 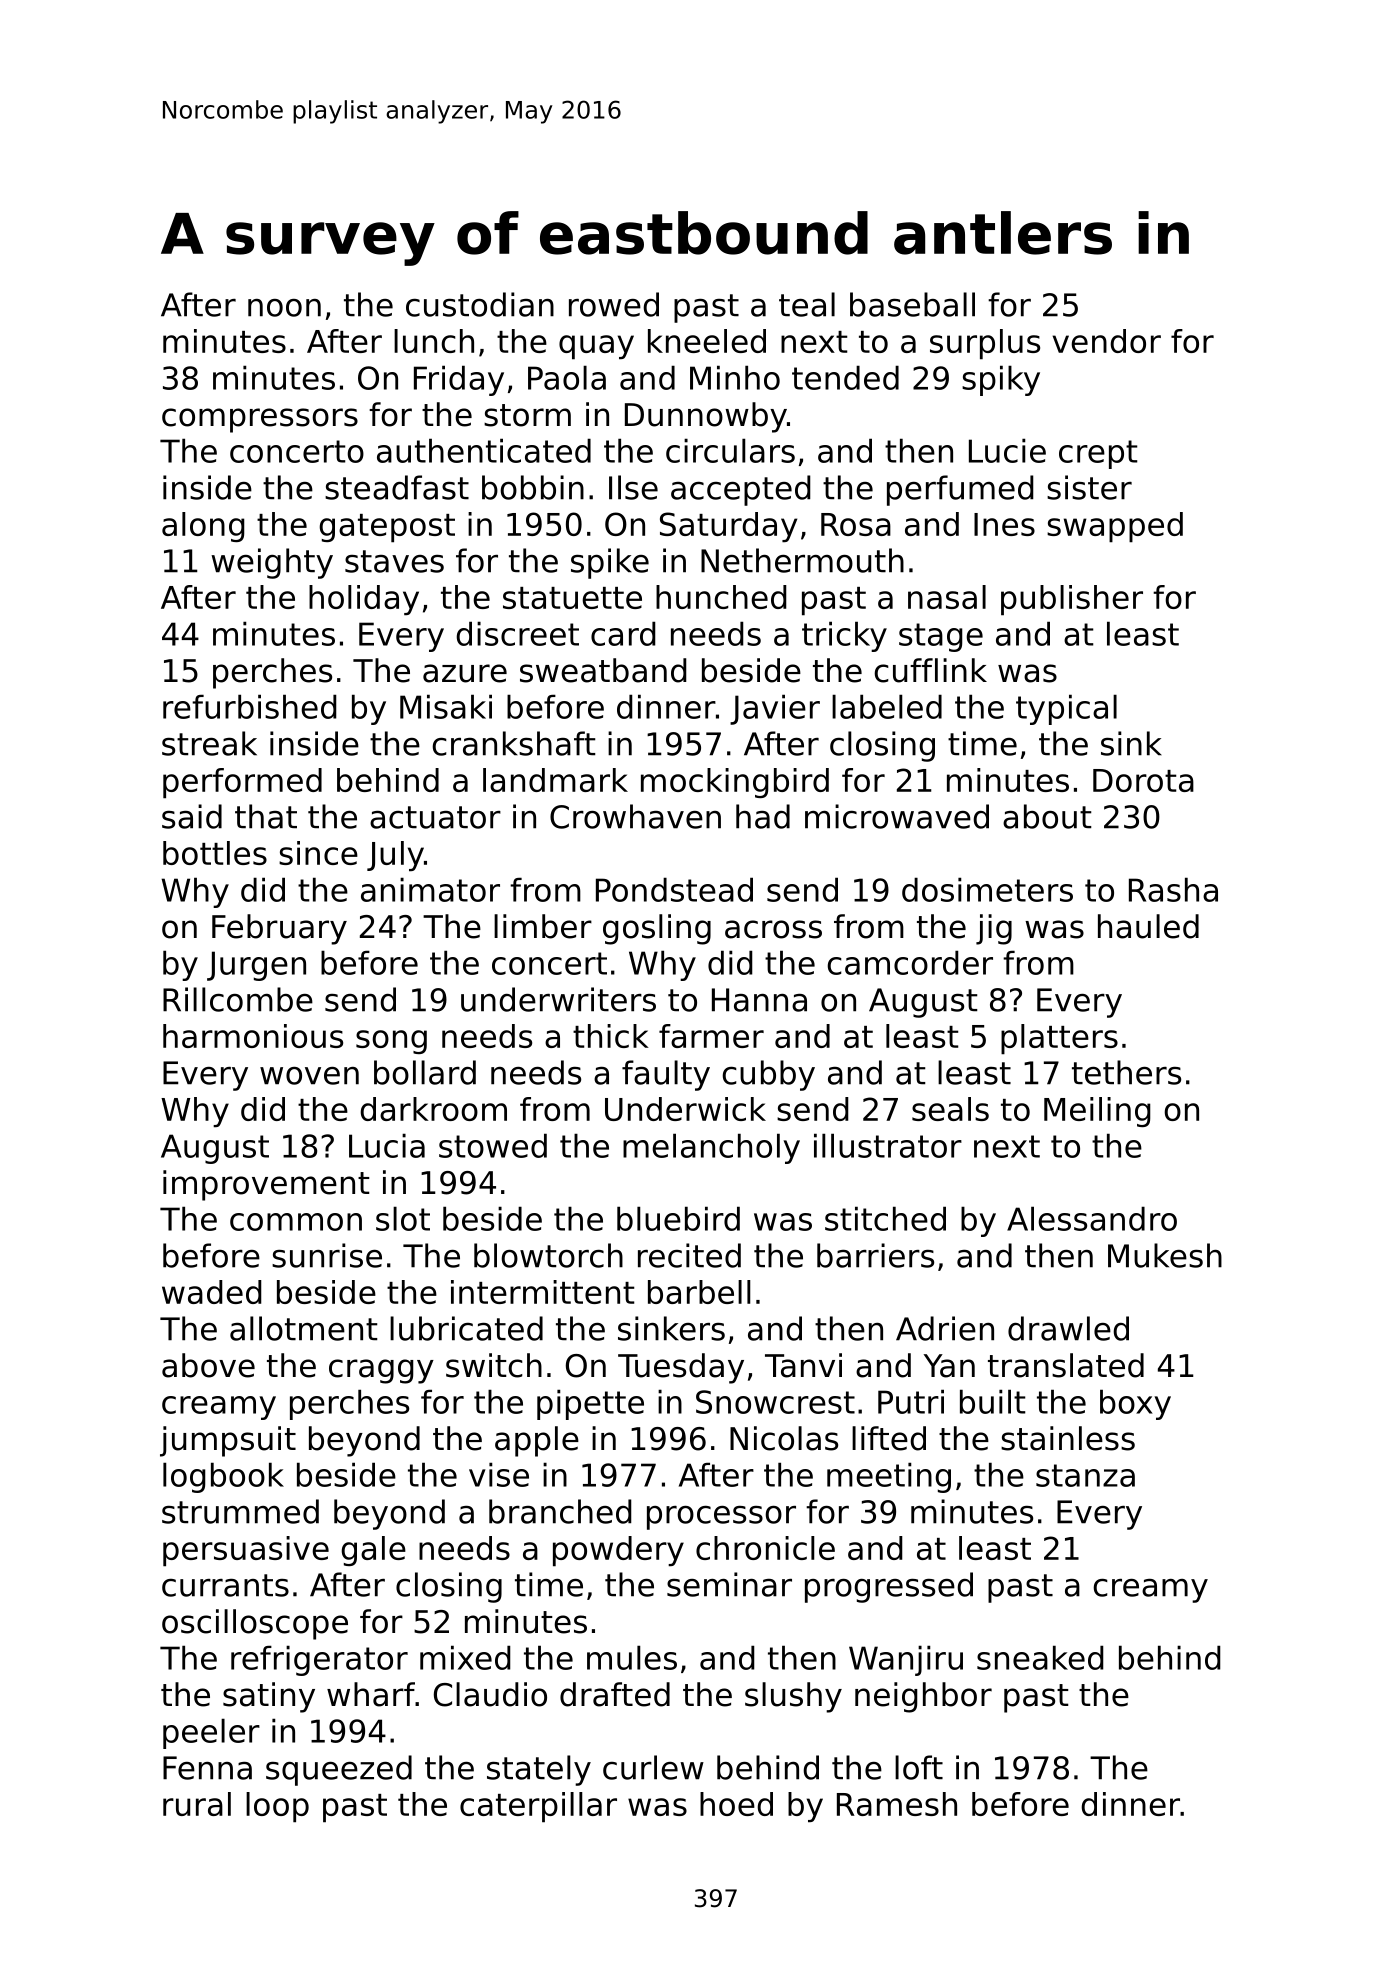 What do you see at coordinates (1115, 527) in the image?
I see `swapped` at bounding box center [1115, 527].
